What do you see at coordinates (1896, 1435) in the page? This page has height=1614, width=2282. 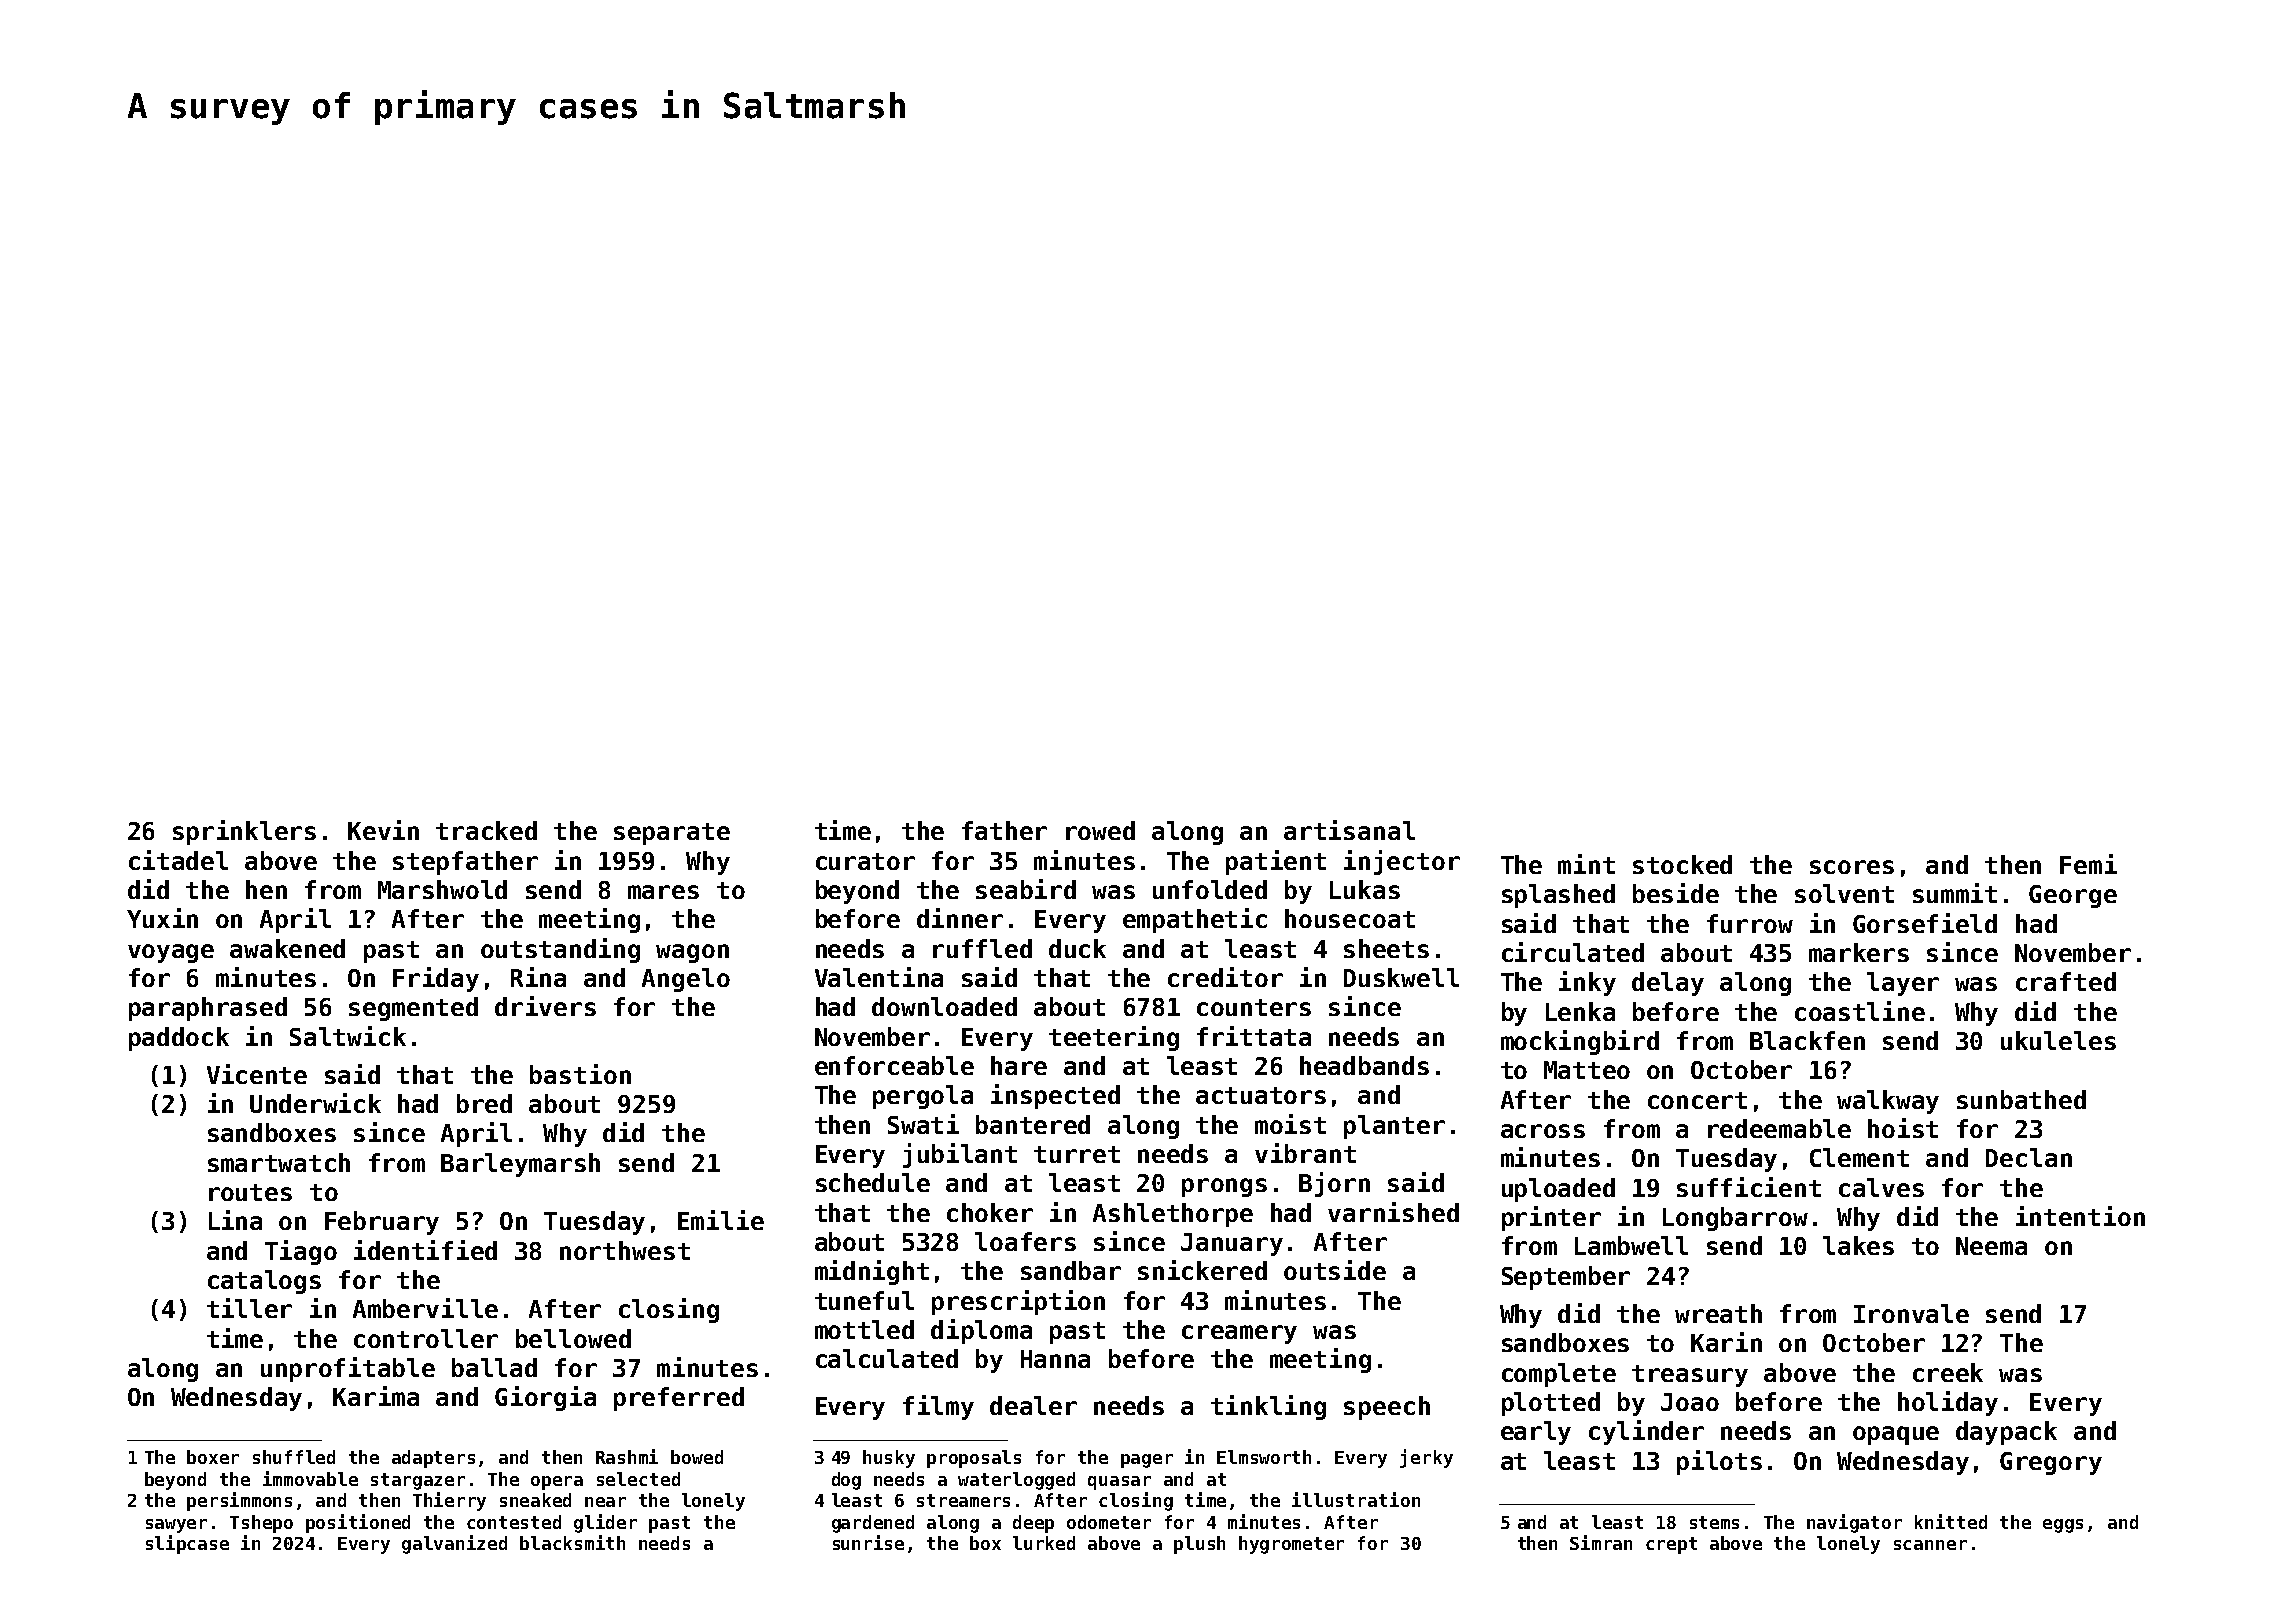 I see `opaque` at bounding box center [1896, 1435].
